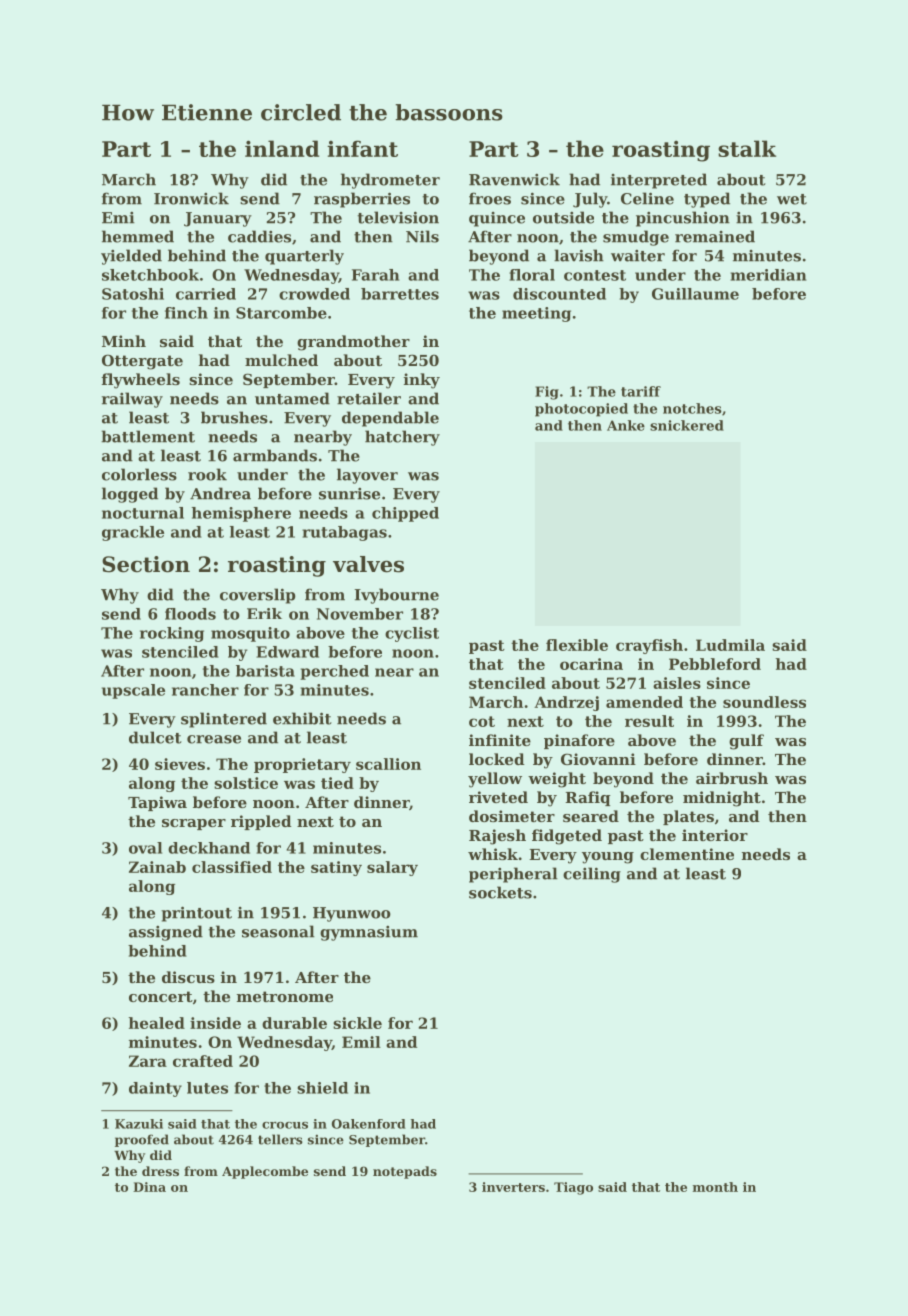  Describe the element at coordinates (707, 200) in the document. I see `typed` at that location.
